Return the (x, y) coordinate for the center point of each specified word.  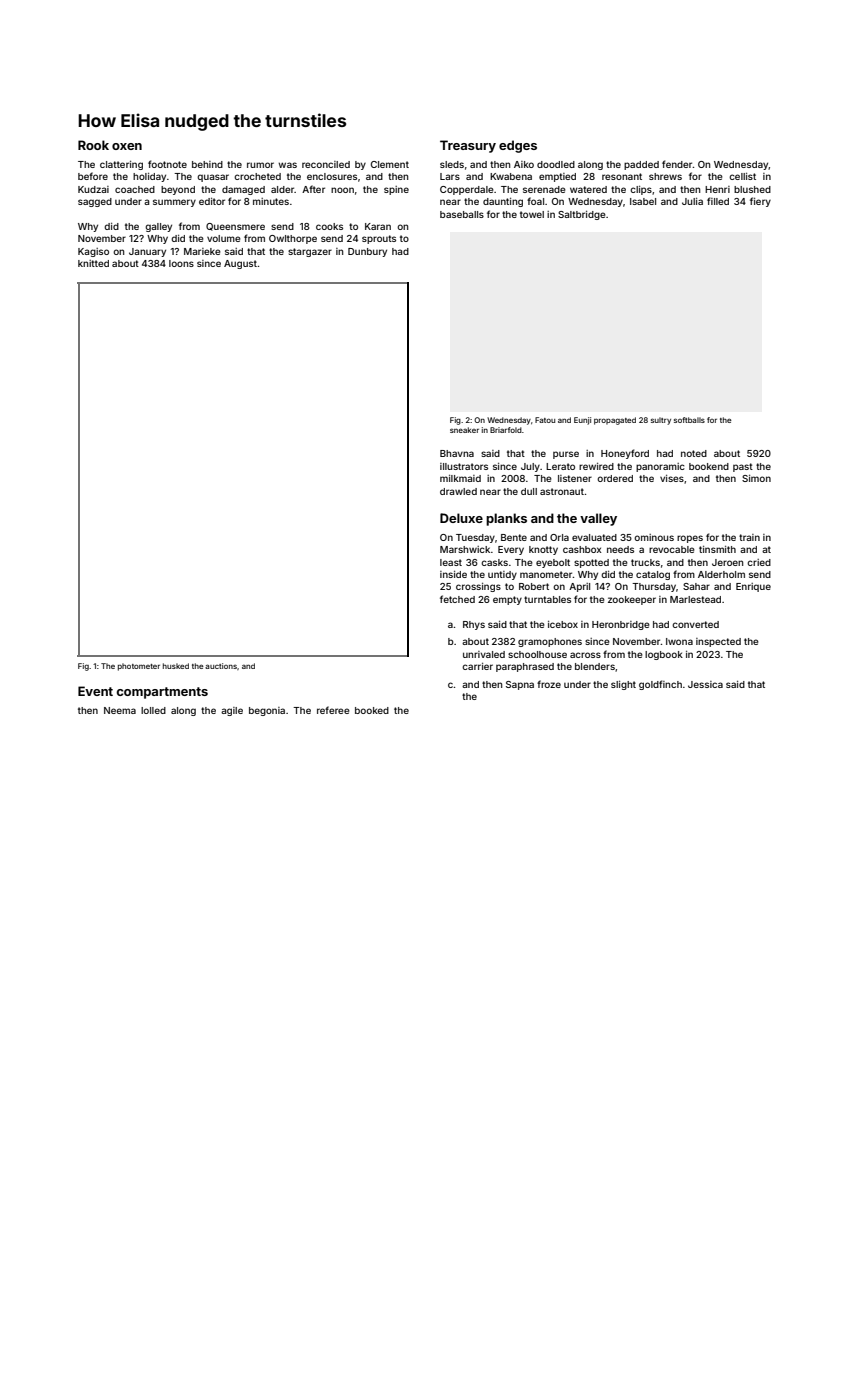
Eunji (582, 421)
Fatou (545, 420)
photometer (139, 667)
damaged (243, 190)
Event (95, 691)
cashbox (582, 549)
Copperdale (467, 190)
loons (181, 263)
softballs (689, 420)
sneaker (464, 430)
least (451, 562)
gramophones (550, 642)
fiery (760, 202)
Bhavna (457, 453)
